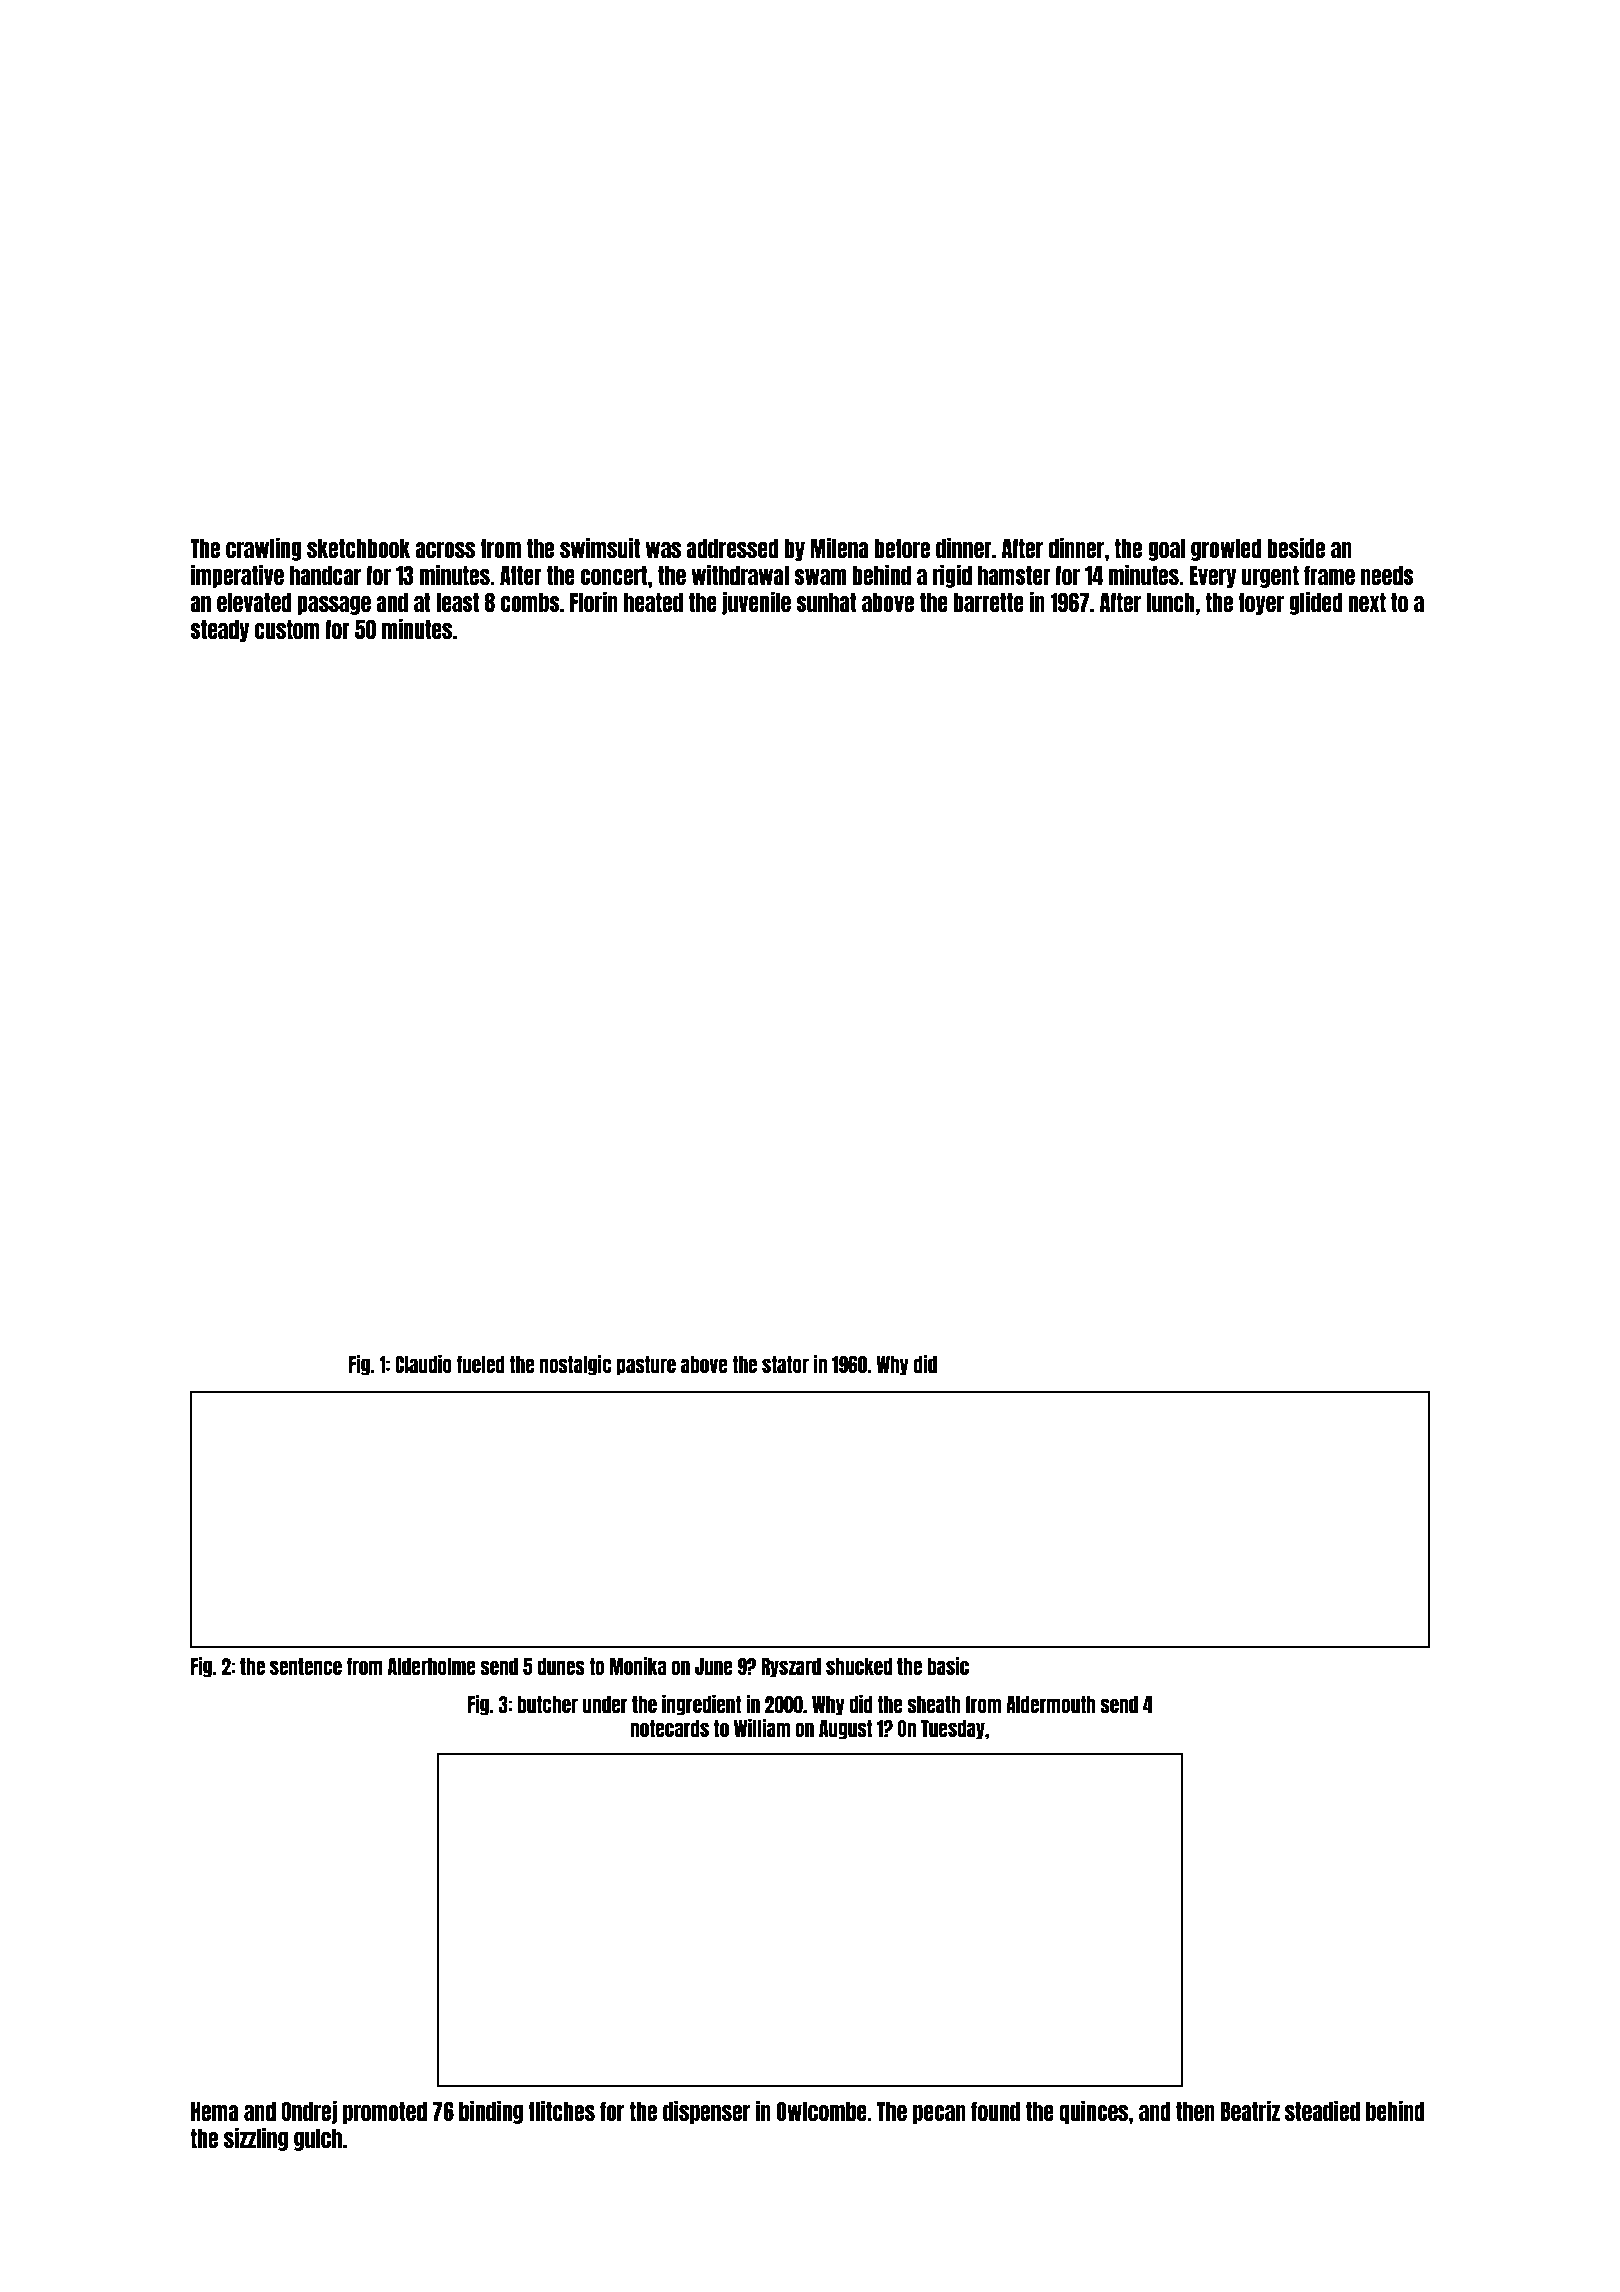 This page has width=1620, height=2292. Describe the element at coordinates (756, 603) in the page. I see `juvenile` at that location.
